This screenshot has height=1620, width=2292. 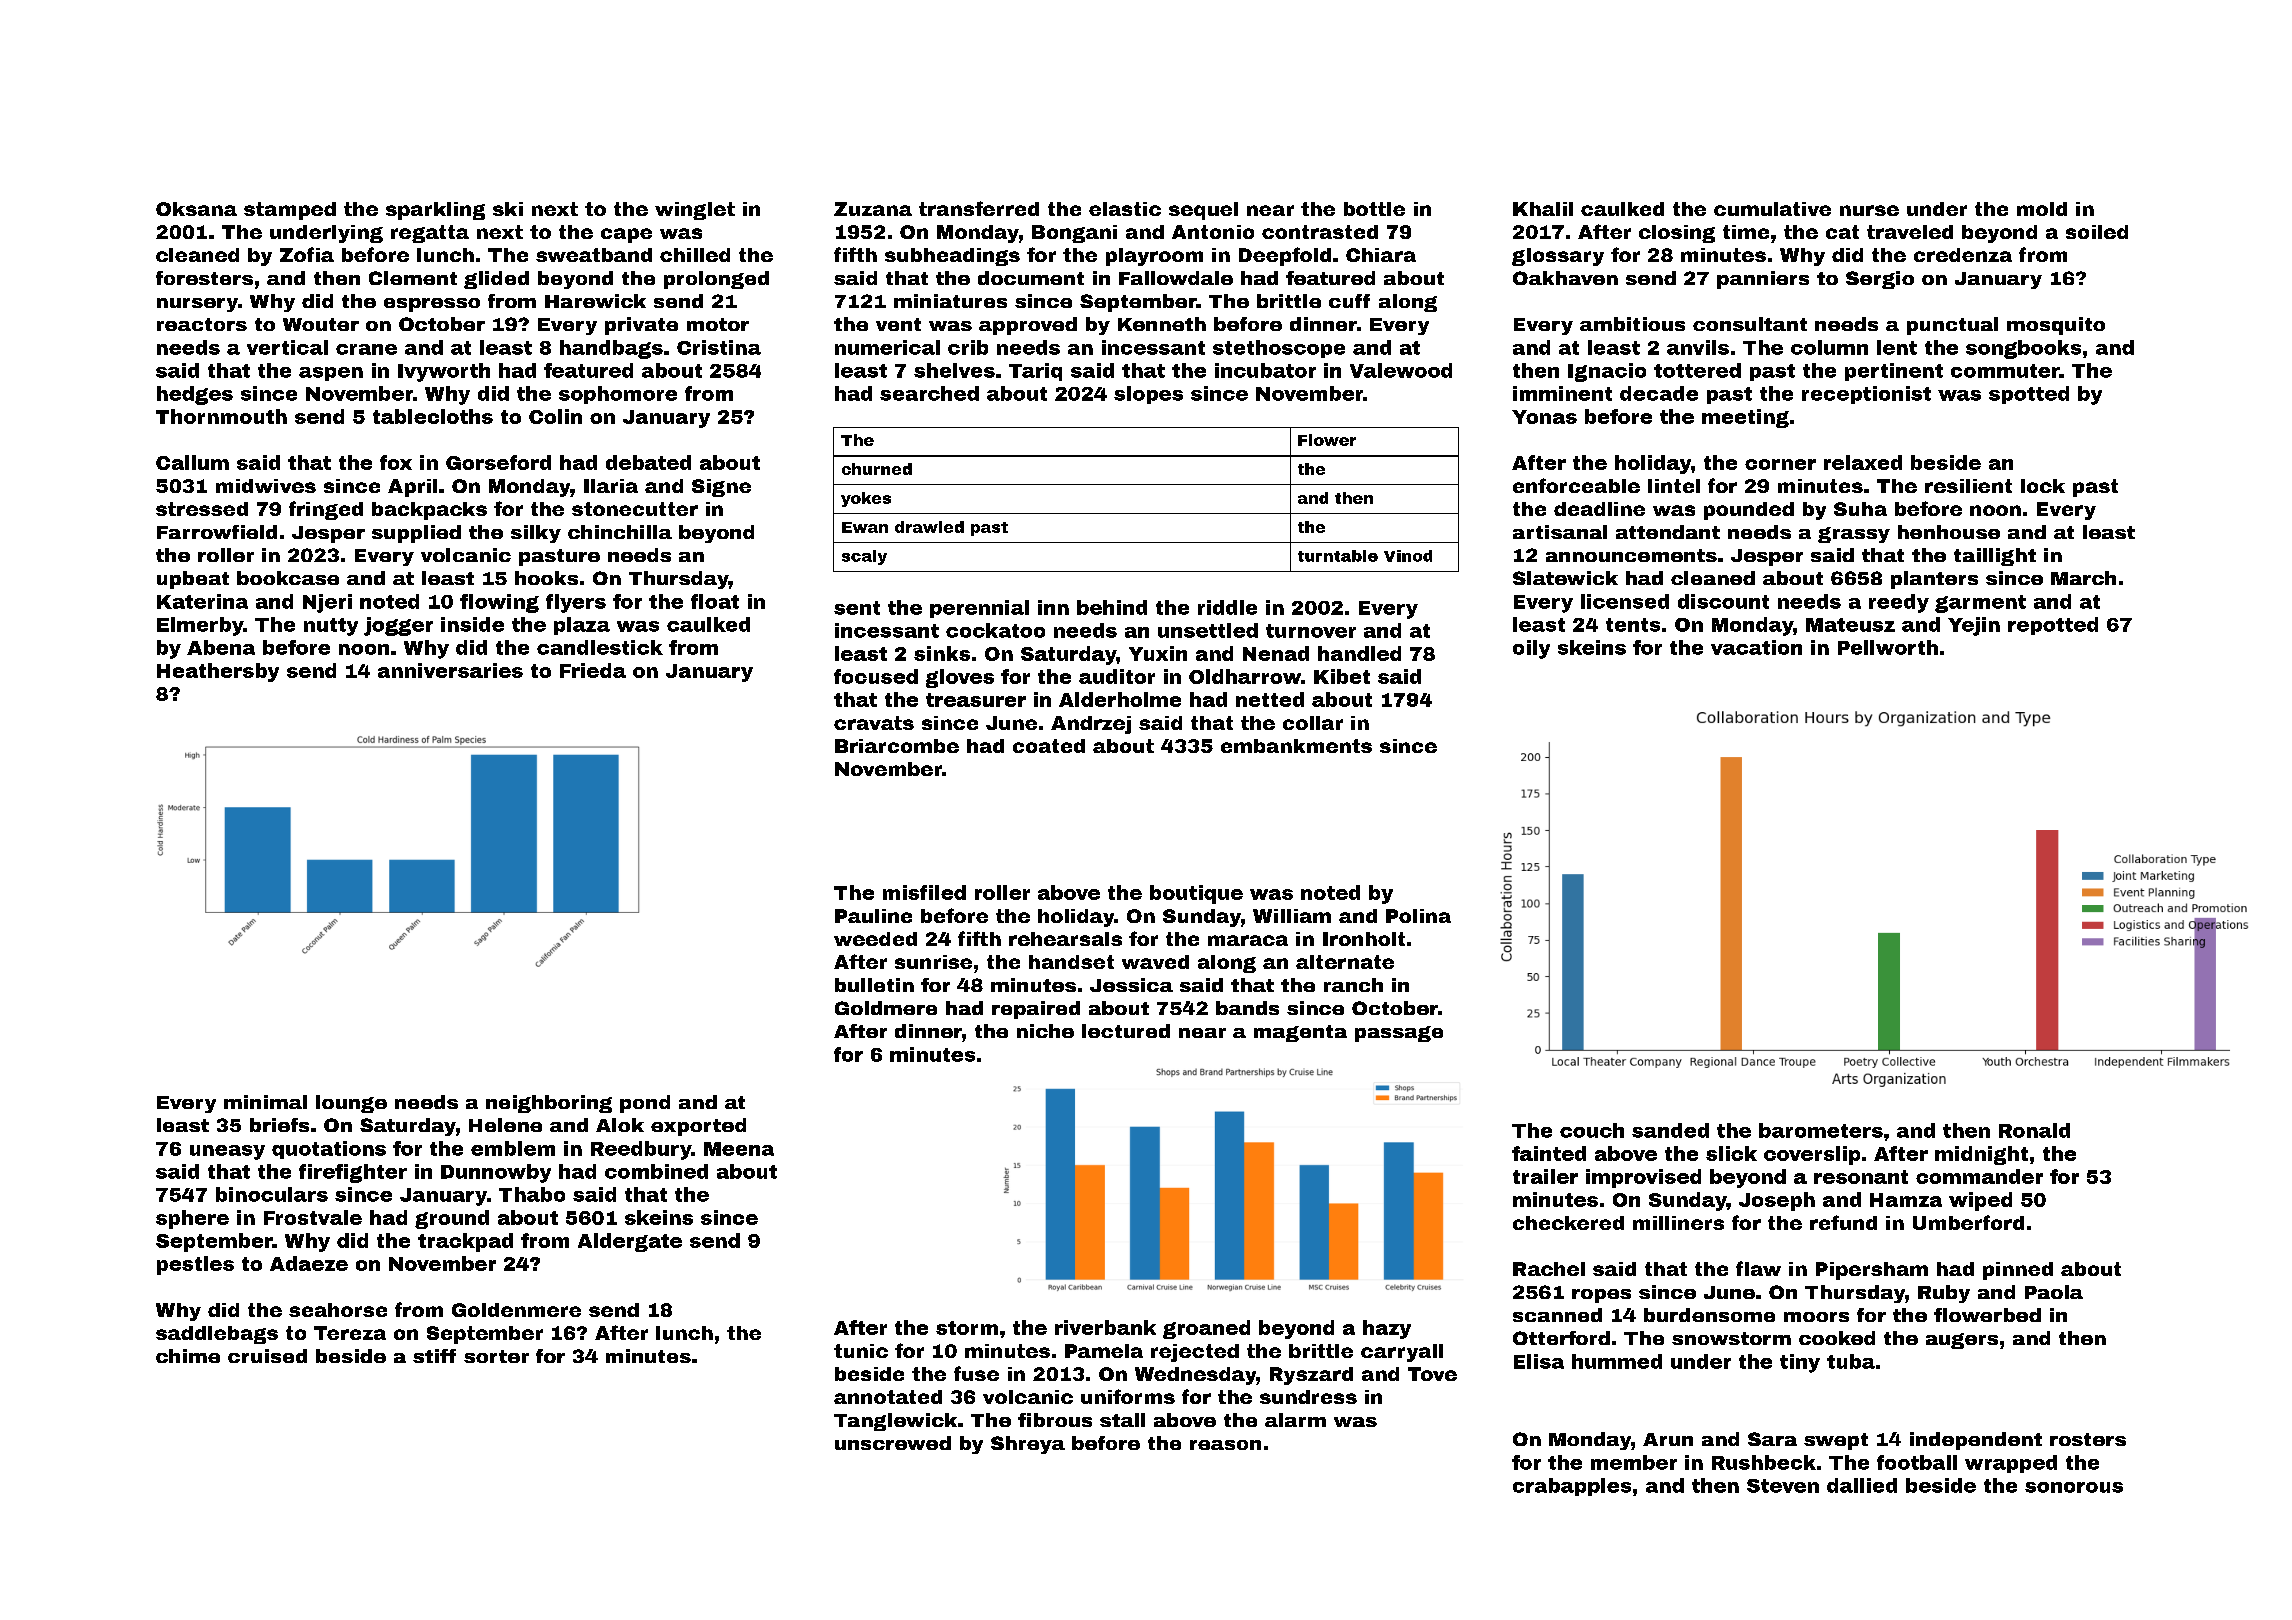 I want to click on boutique, so click(x=1196, y=894).
